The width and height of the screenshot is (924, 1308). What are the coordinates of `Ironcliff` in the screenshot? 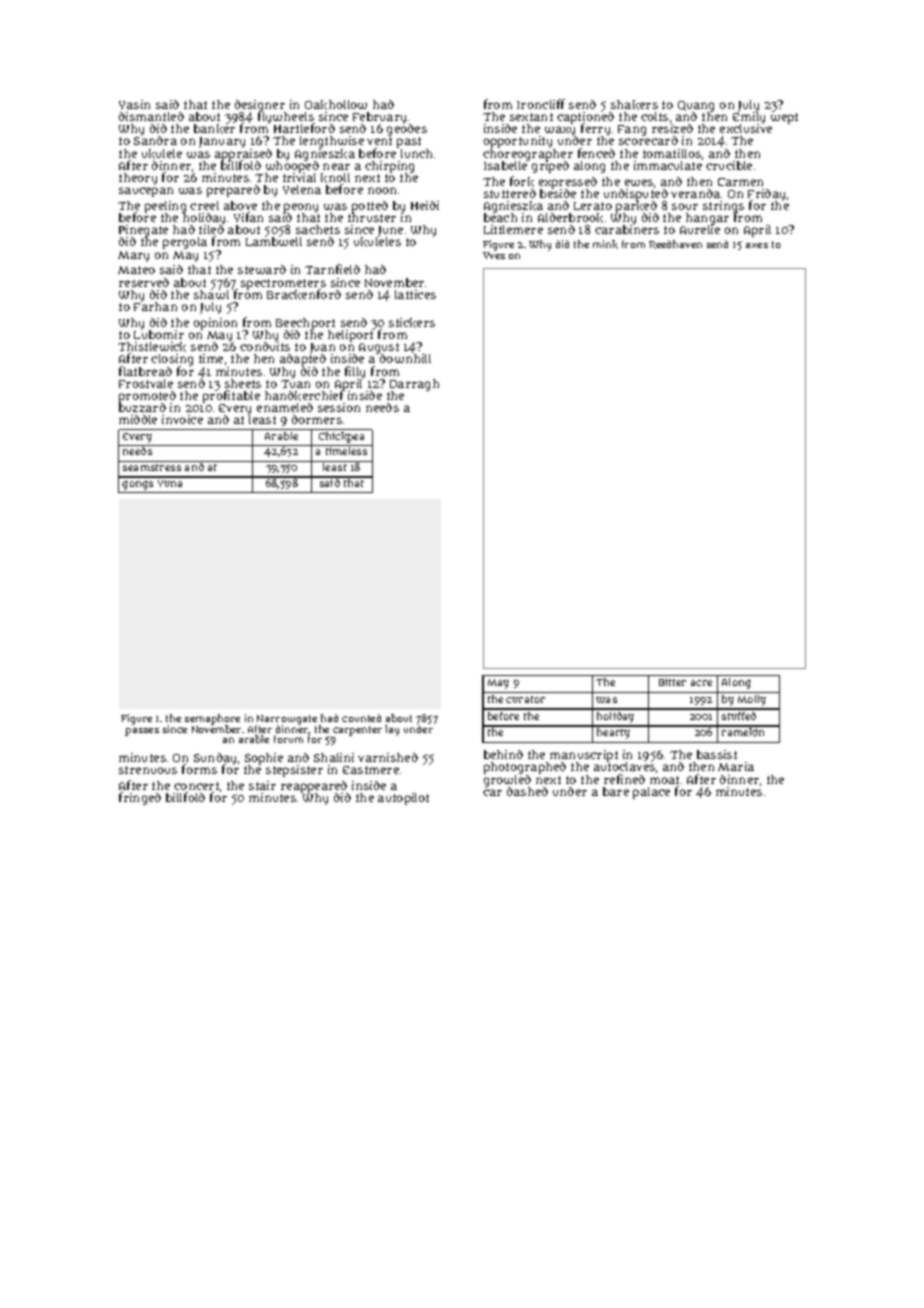 It's located at (541, 104).
